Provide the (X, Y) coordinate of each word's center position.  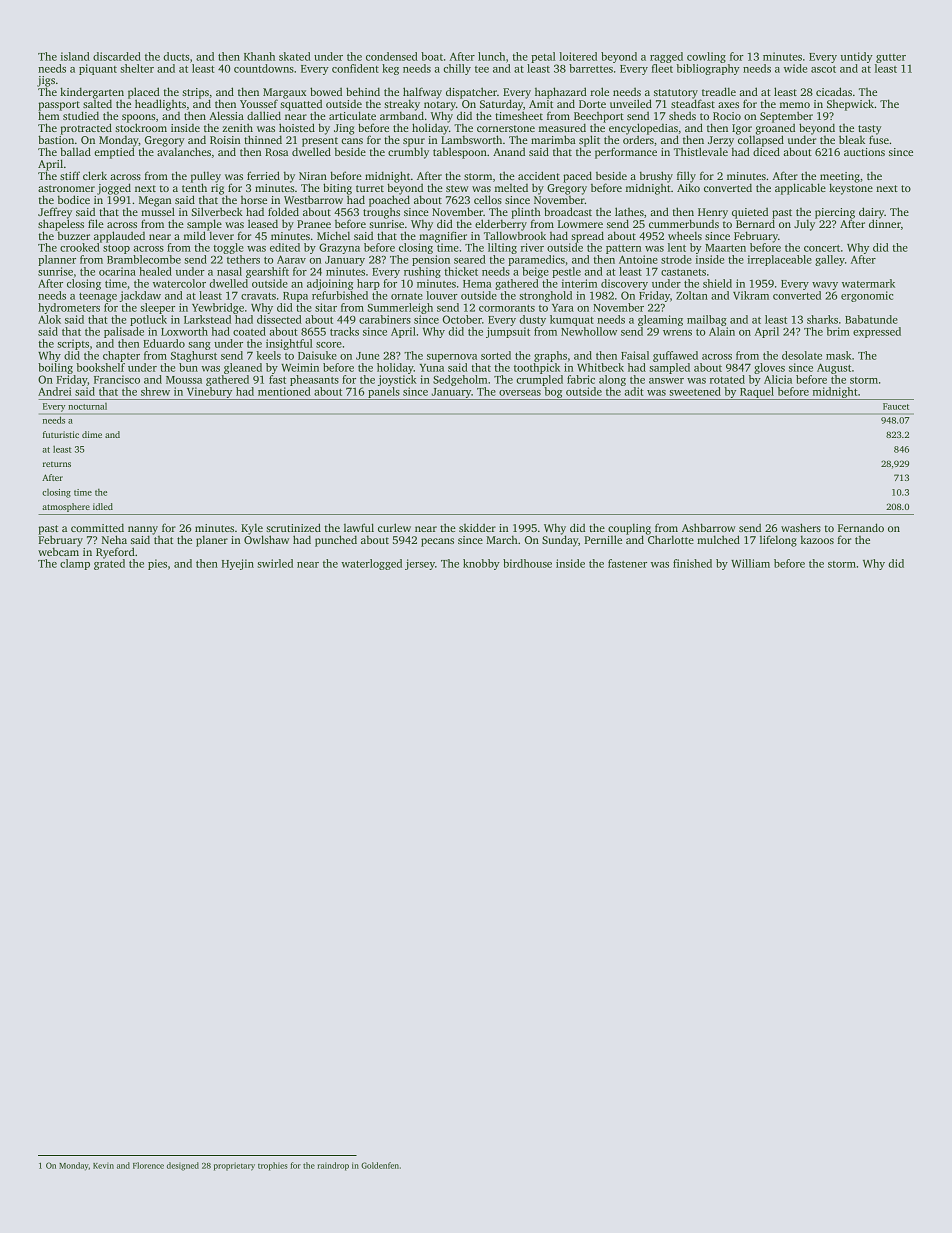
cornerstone (506, 128)
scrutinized (293, 527)
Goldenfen (380, 1165)
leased (263, 223)
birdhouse (527, 563)
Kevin (103, 1166)
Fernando (861, 527)
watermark (868, 283)
